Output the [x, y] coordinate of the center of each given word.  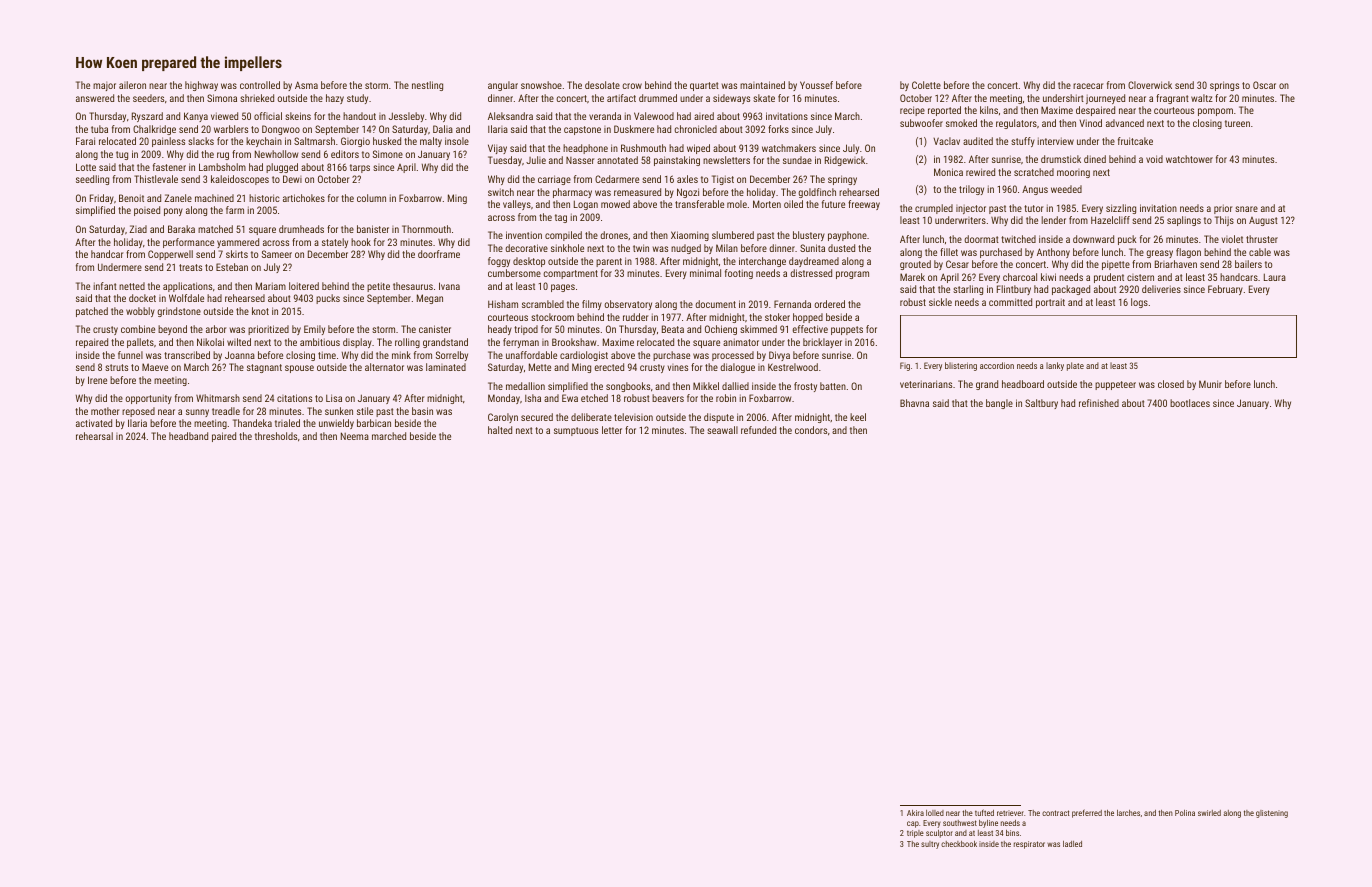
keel [858, 417]
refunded [758, 430]
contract [1056, 813]
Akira [915, 813]
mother [105, 411]
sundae [797, 160]
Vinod [1090, 123]
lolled [935, 813]
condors [811, 430]
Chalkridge [154, 130]
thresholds [276, 436]
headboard [1023, 384]
